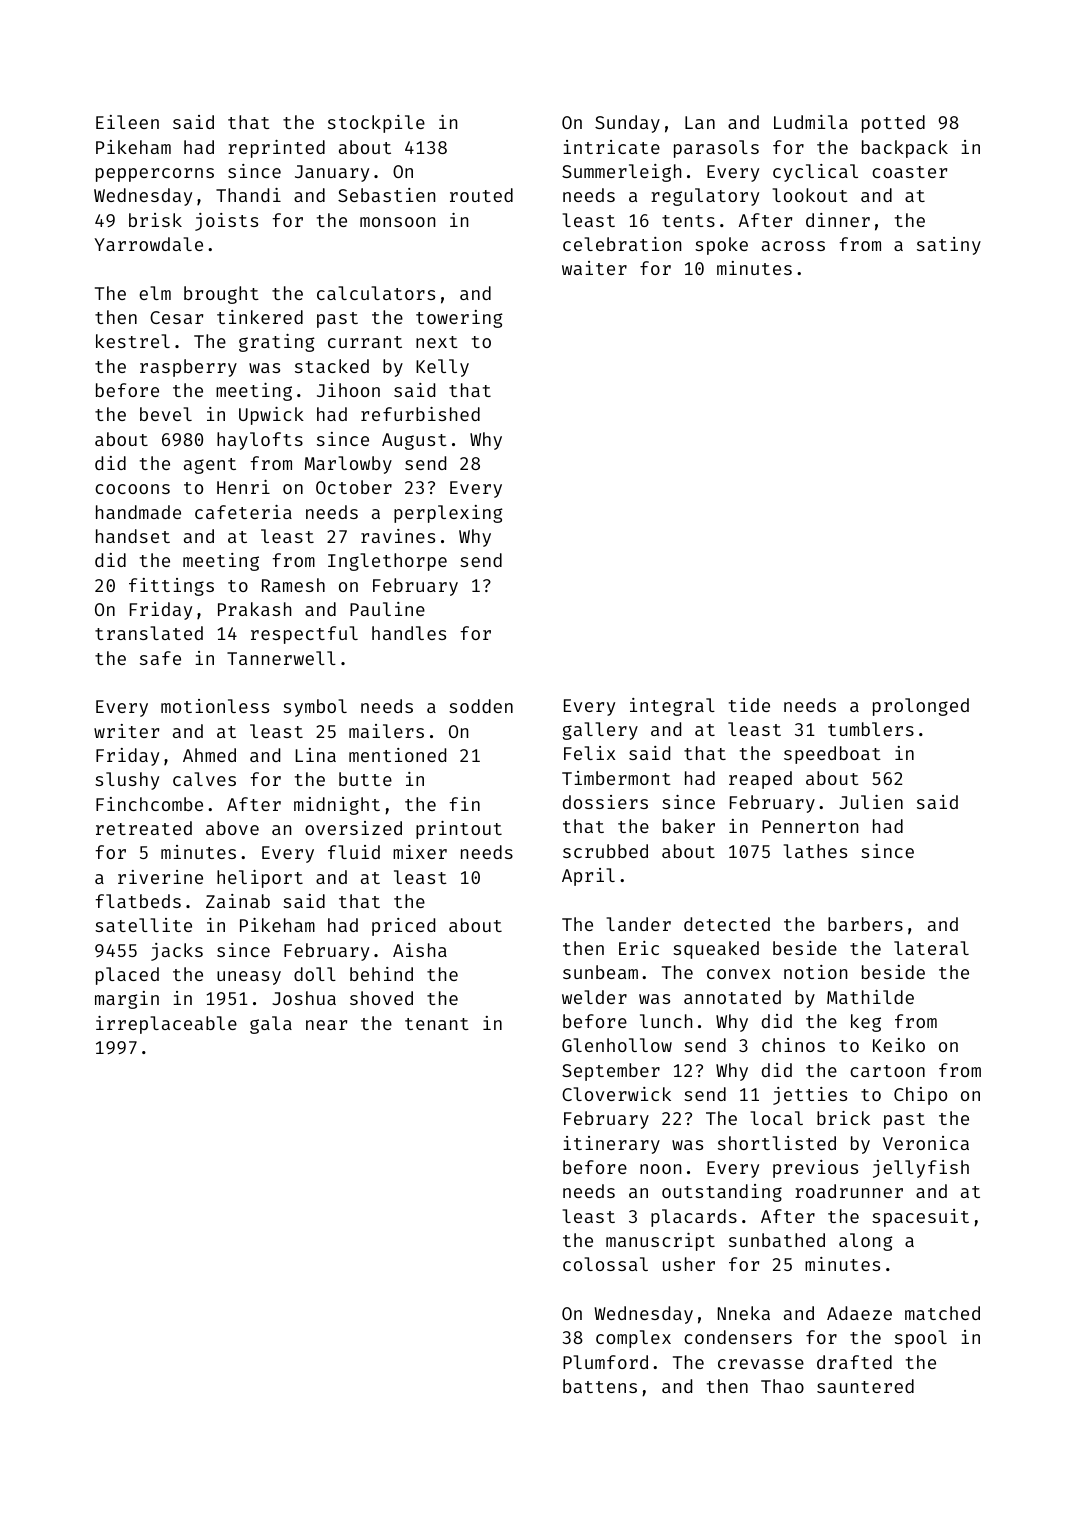 The image size is (1082, 1537). Describe the element at coordinates (893, 124) in the screenshot. I see `potted` at that location.
